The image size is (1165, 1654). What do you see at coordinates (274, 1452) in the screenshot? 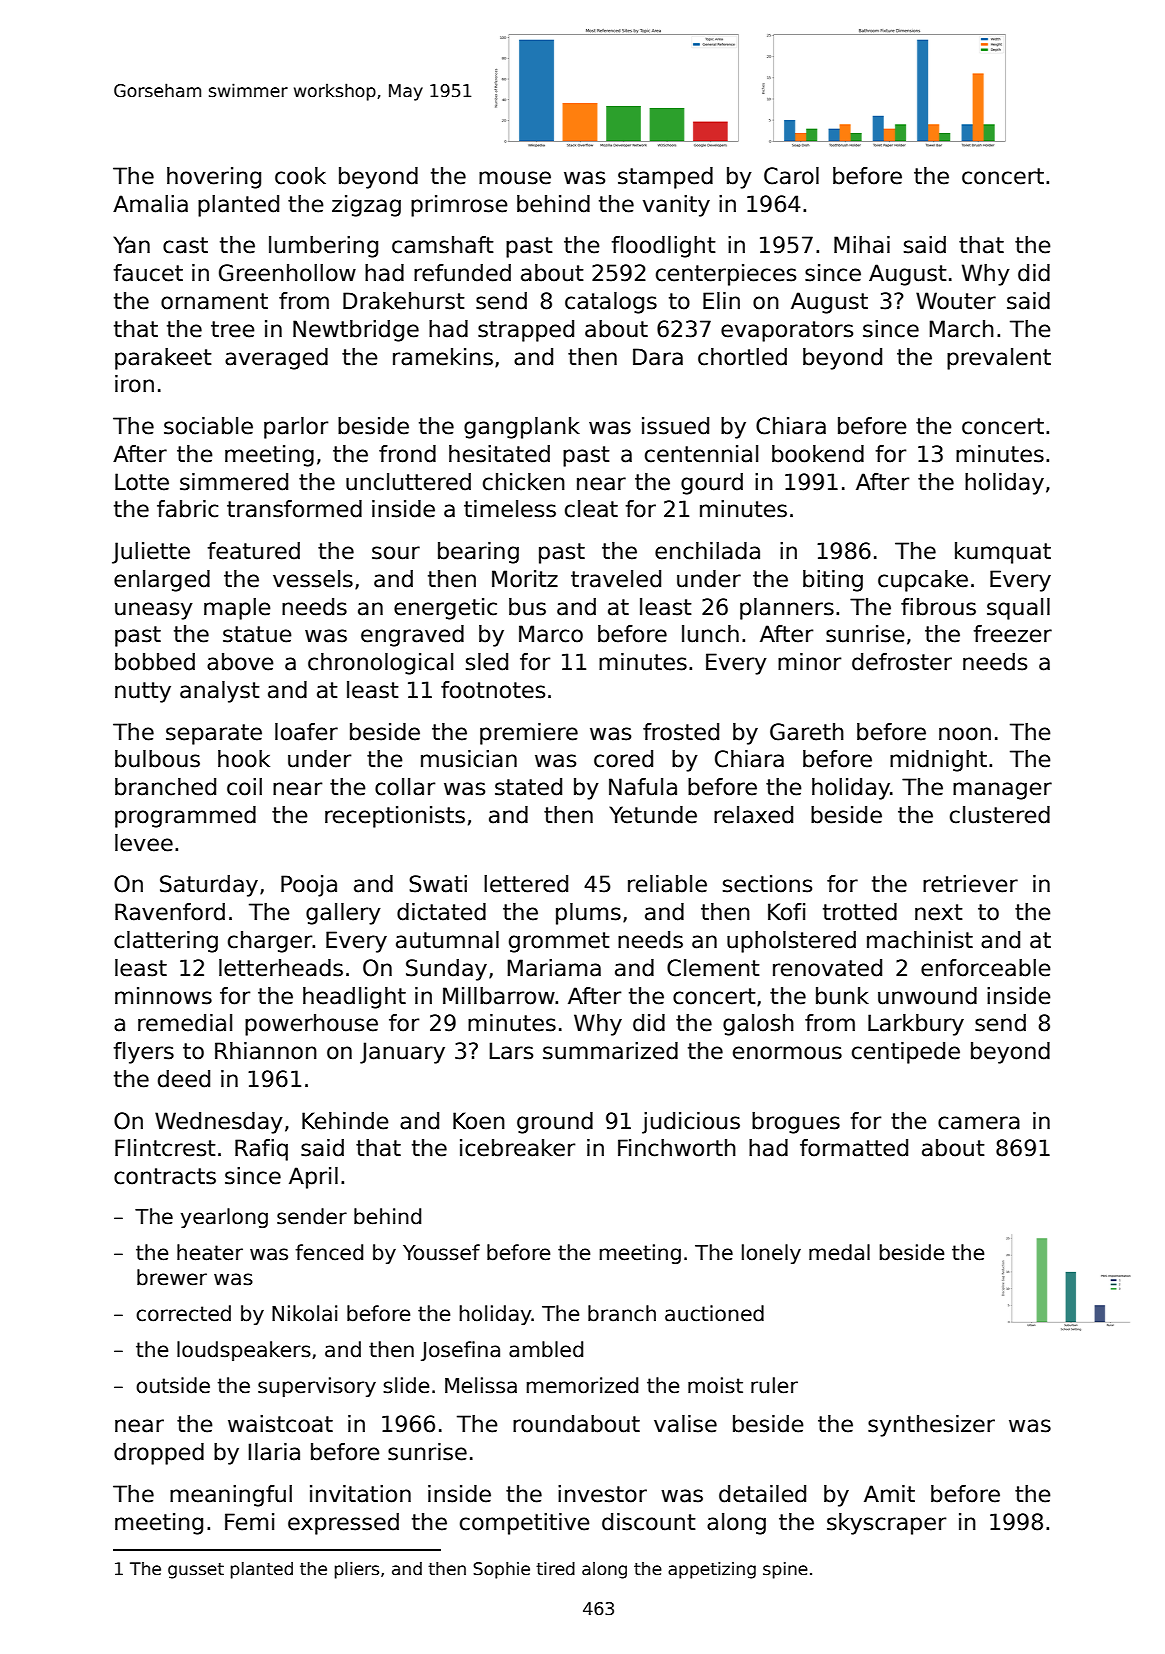
I see `Ilaria` at bounding box center [274, 1452].
